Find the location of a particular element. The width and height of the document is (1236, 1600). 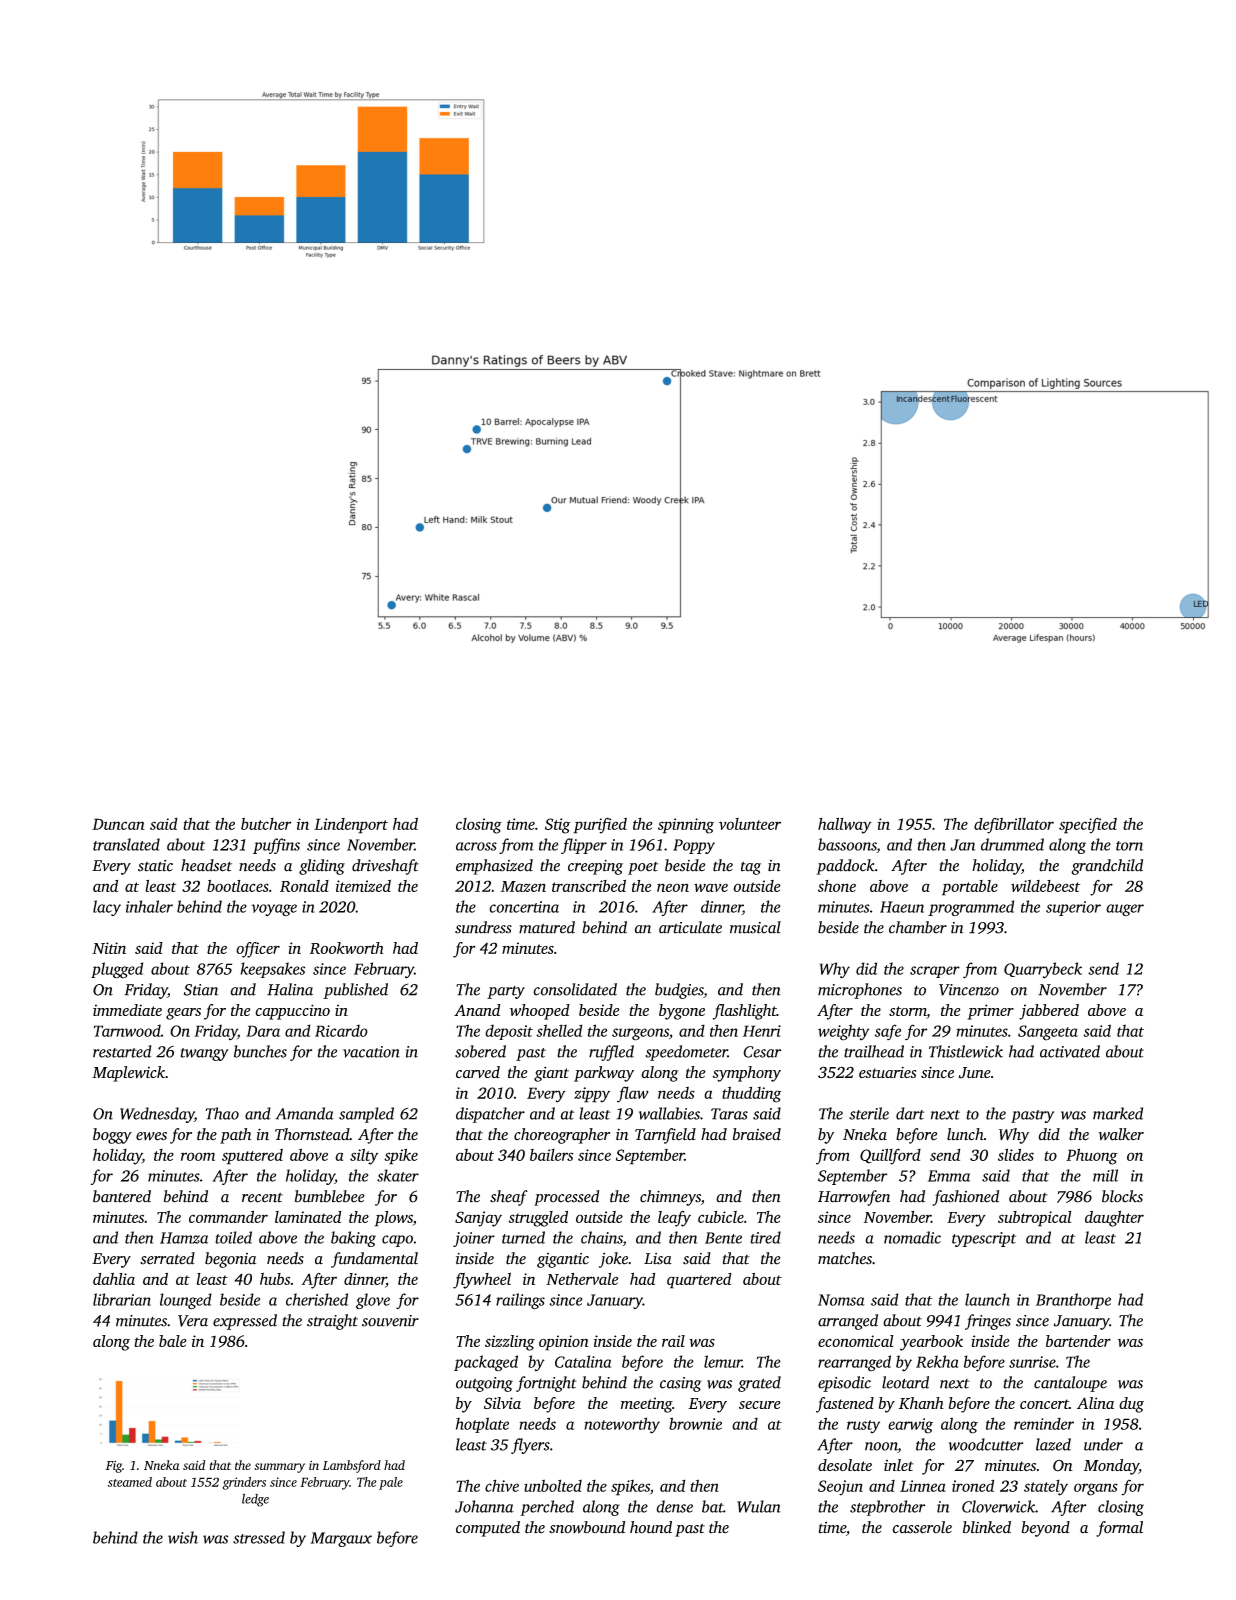

flywheel is located at coordinates (482, 1280).
